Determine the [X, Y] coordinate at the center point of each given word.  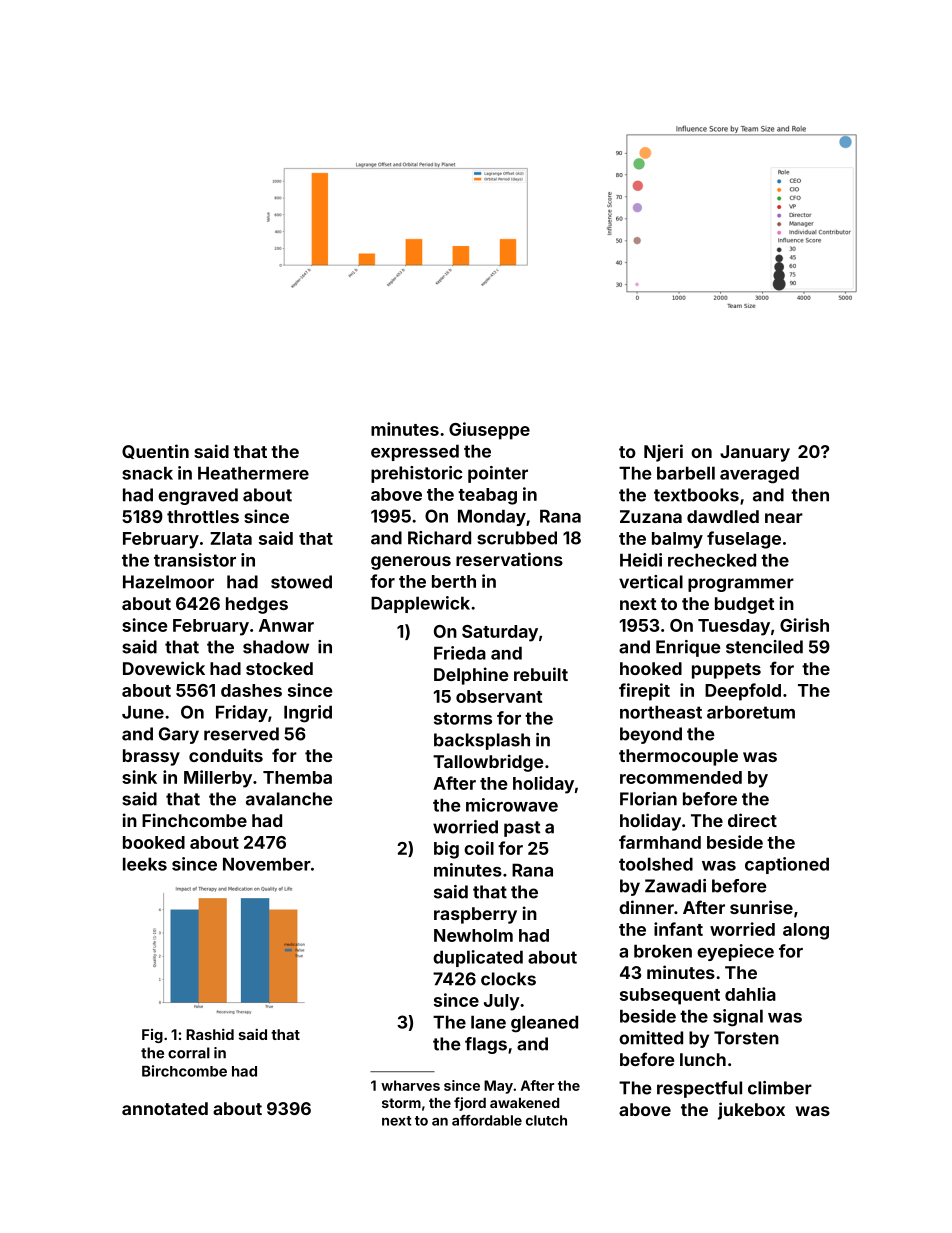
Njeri [663, 453]
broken [663, 951]
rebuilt [541, 674]
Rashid [210, 1034]
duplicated [478, 958]
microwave [512, 805]
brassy [151, 757]
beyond [651, 735]
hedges [257, 605]
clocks [508, 979]
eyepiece [735, 952]
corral [189, 1053]
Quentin [155, 451]
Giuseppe [489, 431]
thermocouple [678, 757]
